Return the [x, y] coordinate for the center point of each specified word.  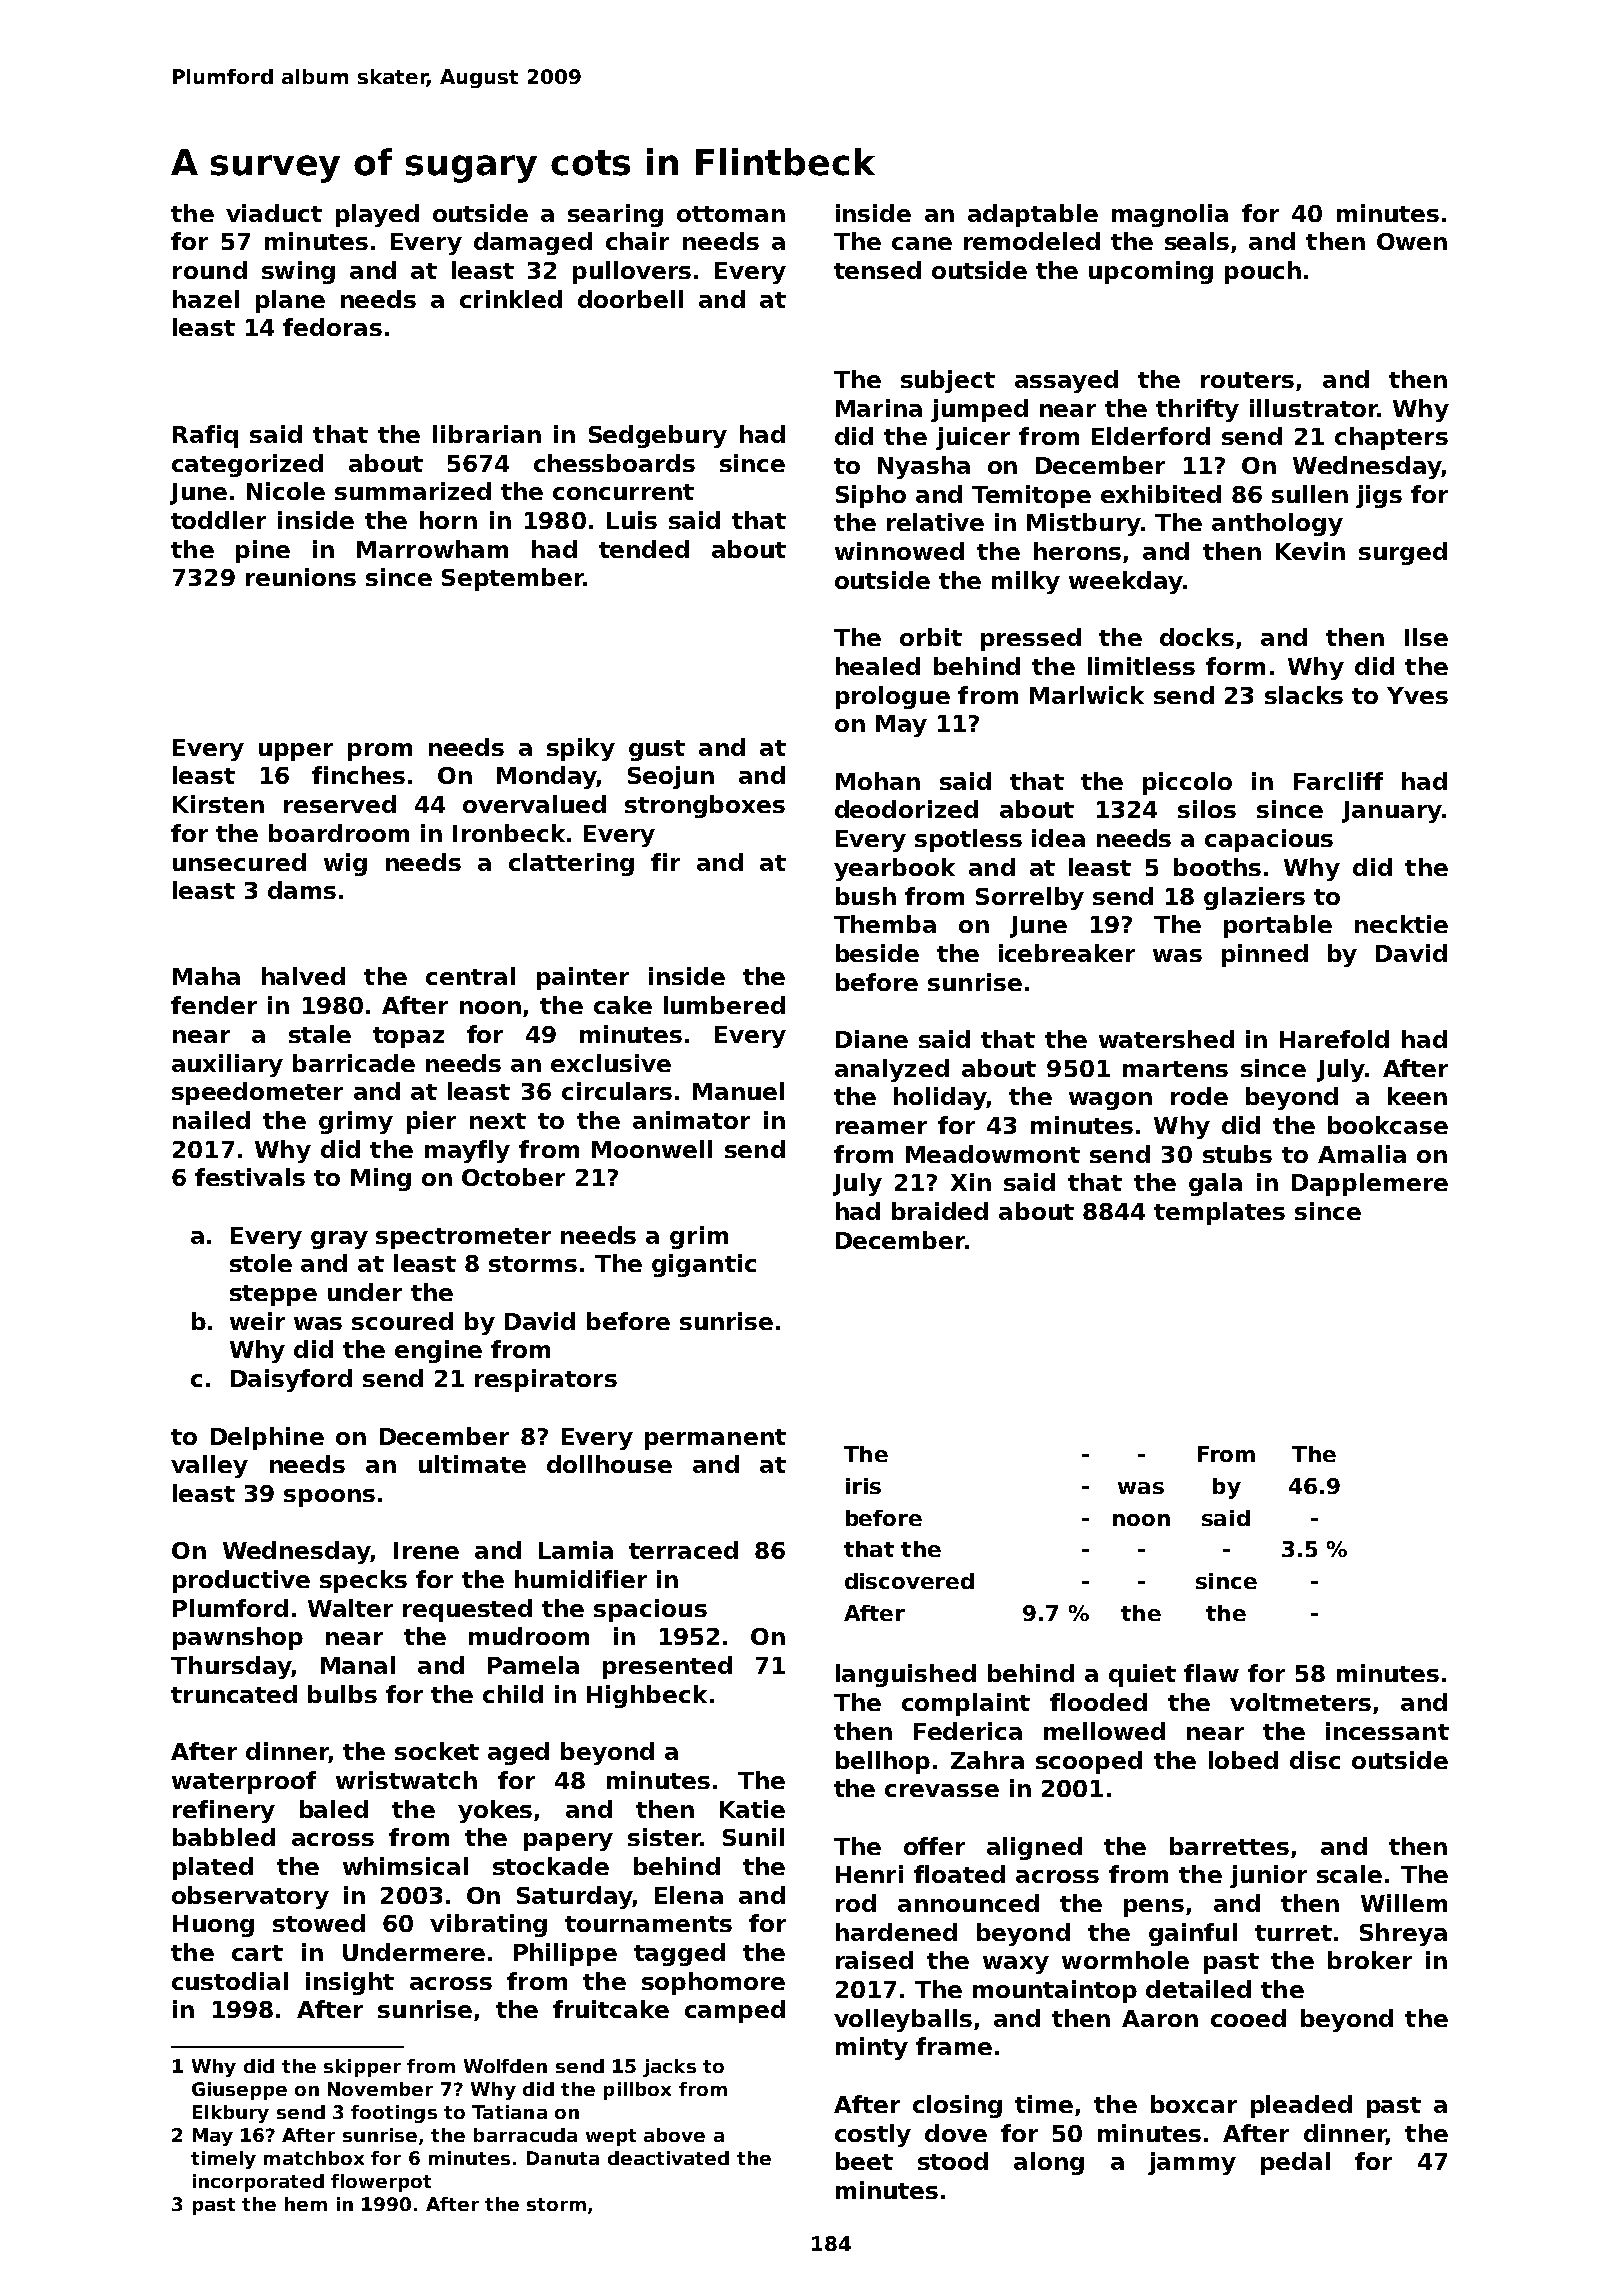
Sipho [871, 496]
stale [320, 1034]
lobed [1243, 1760]
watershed [1166, 1039]
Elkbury [231, 2114]
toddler [218, 520]
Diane [872, 1039]
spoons [329, 1498]
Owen [1412, 241]
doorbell [630, 299]
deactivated [668, 2158]
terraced [683, 1550]
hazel [206, 299]
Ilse [1426, 637]
